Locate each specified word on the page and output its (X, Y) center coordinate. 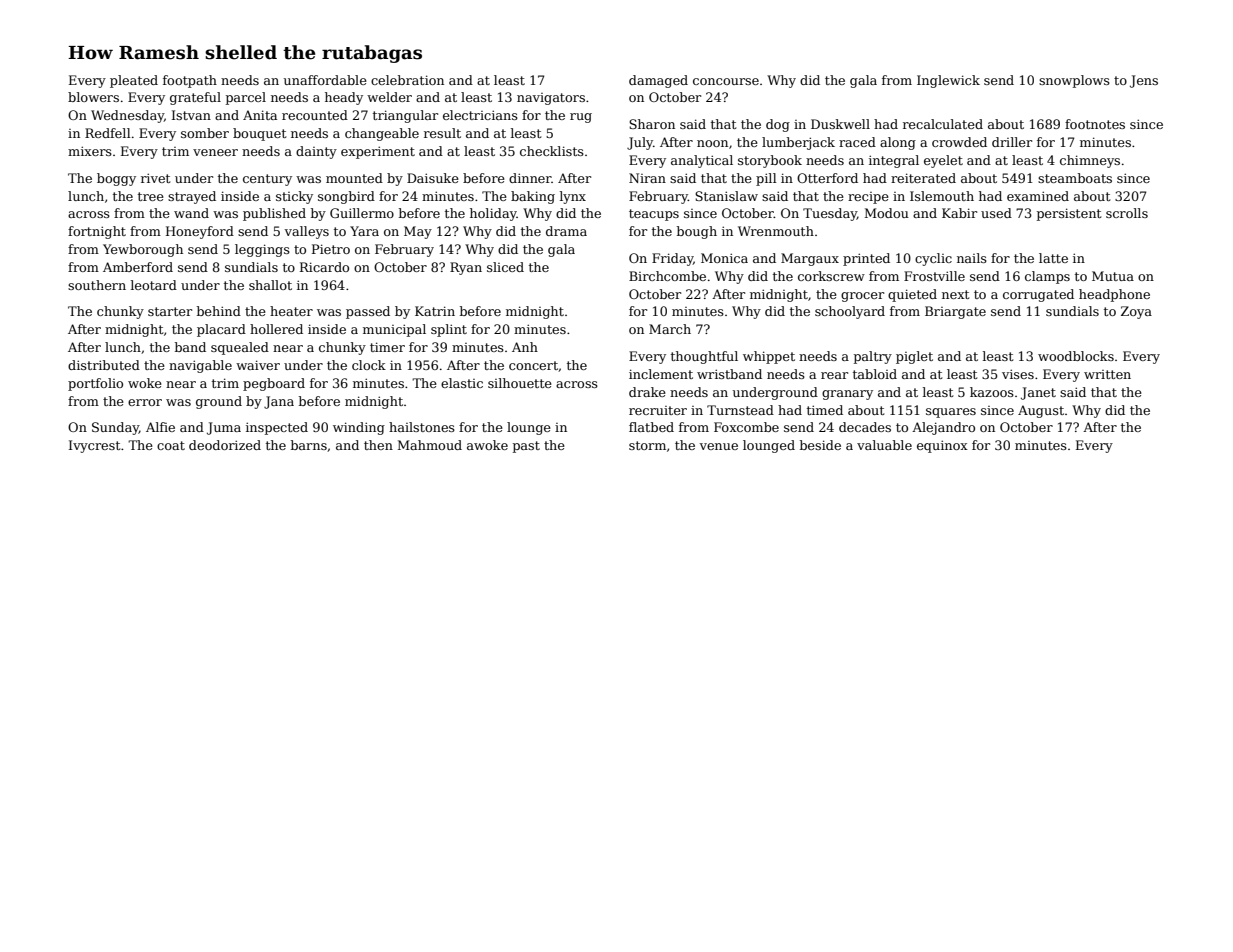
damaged (658, 81)
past (526, 447)
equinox (942, 446)
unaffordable (325, 80)
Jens (1144, 81)
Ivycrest (94, 446)
